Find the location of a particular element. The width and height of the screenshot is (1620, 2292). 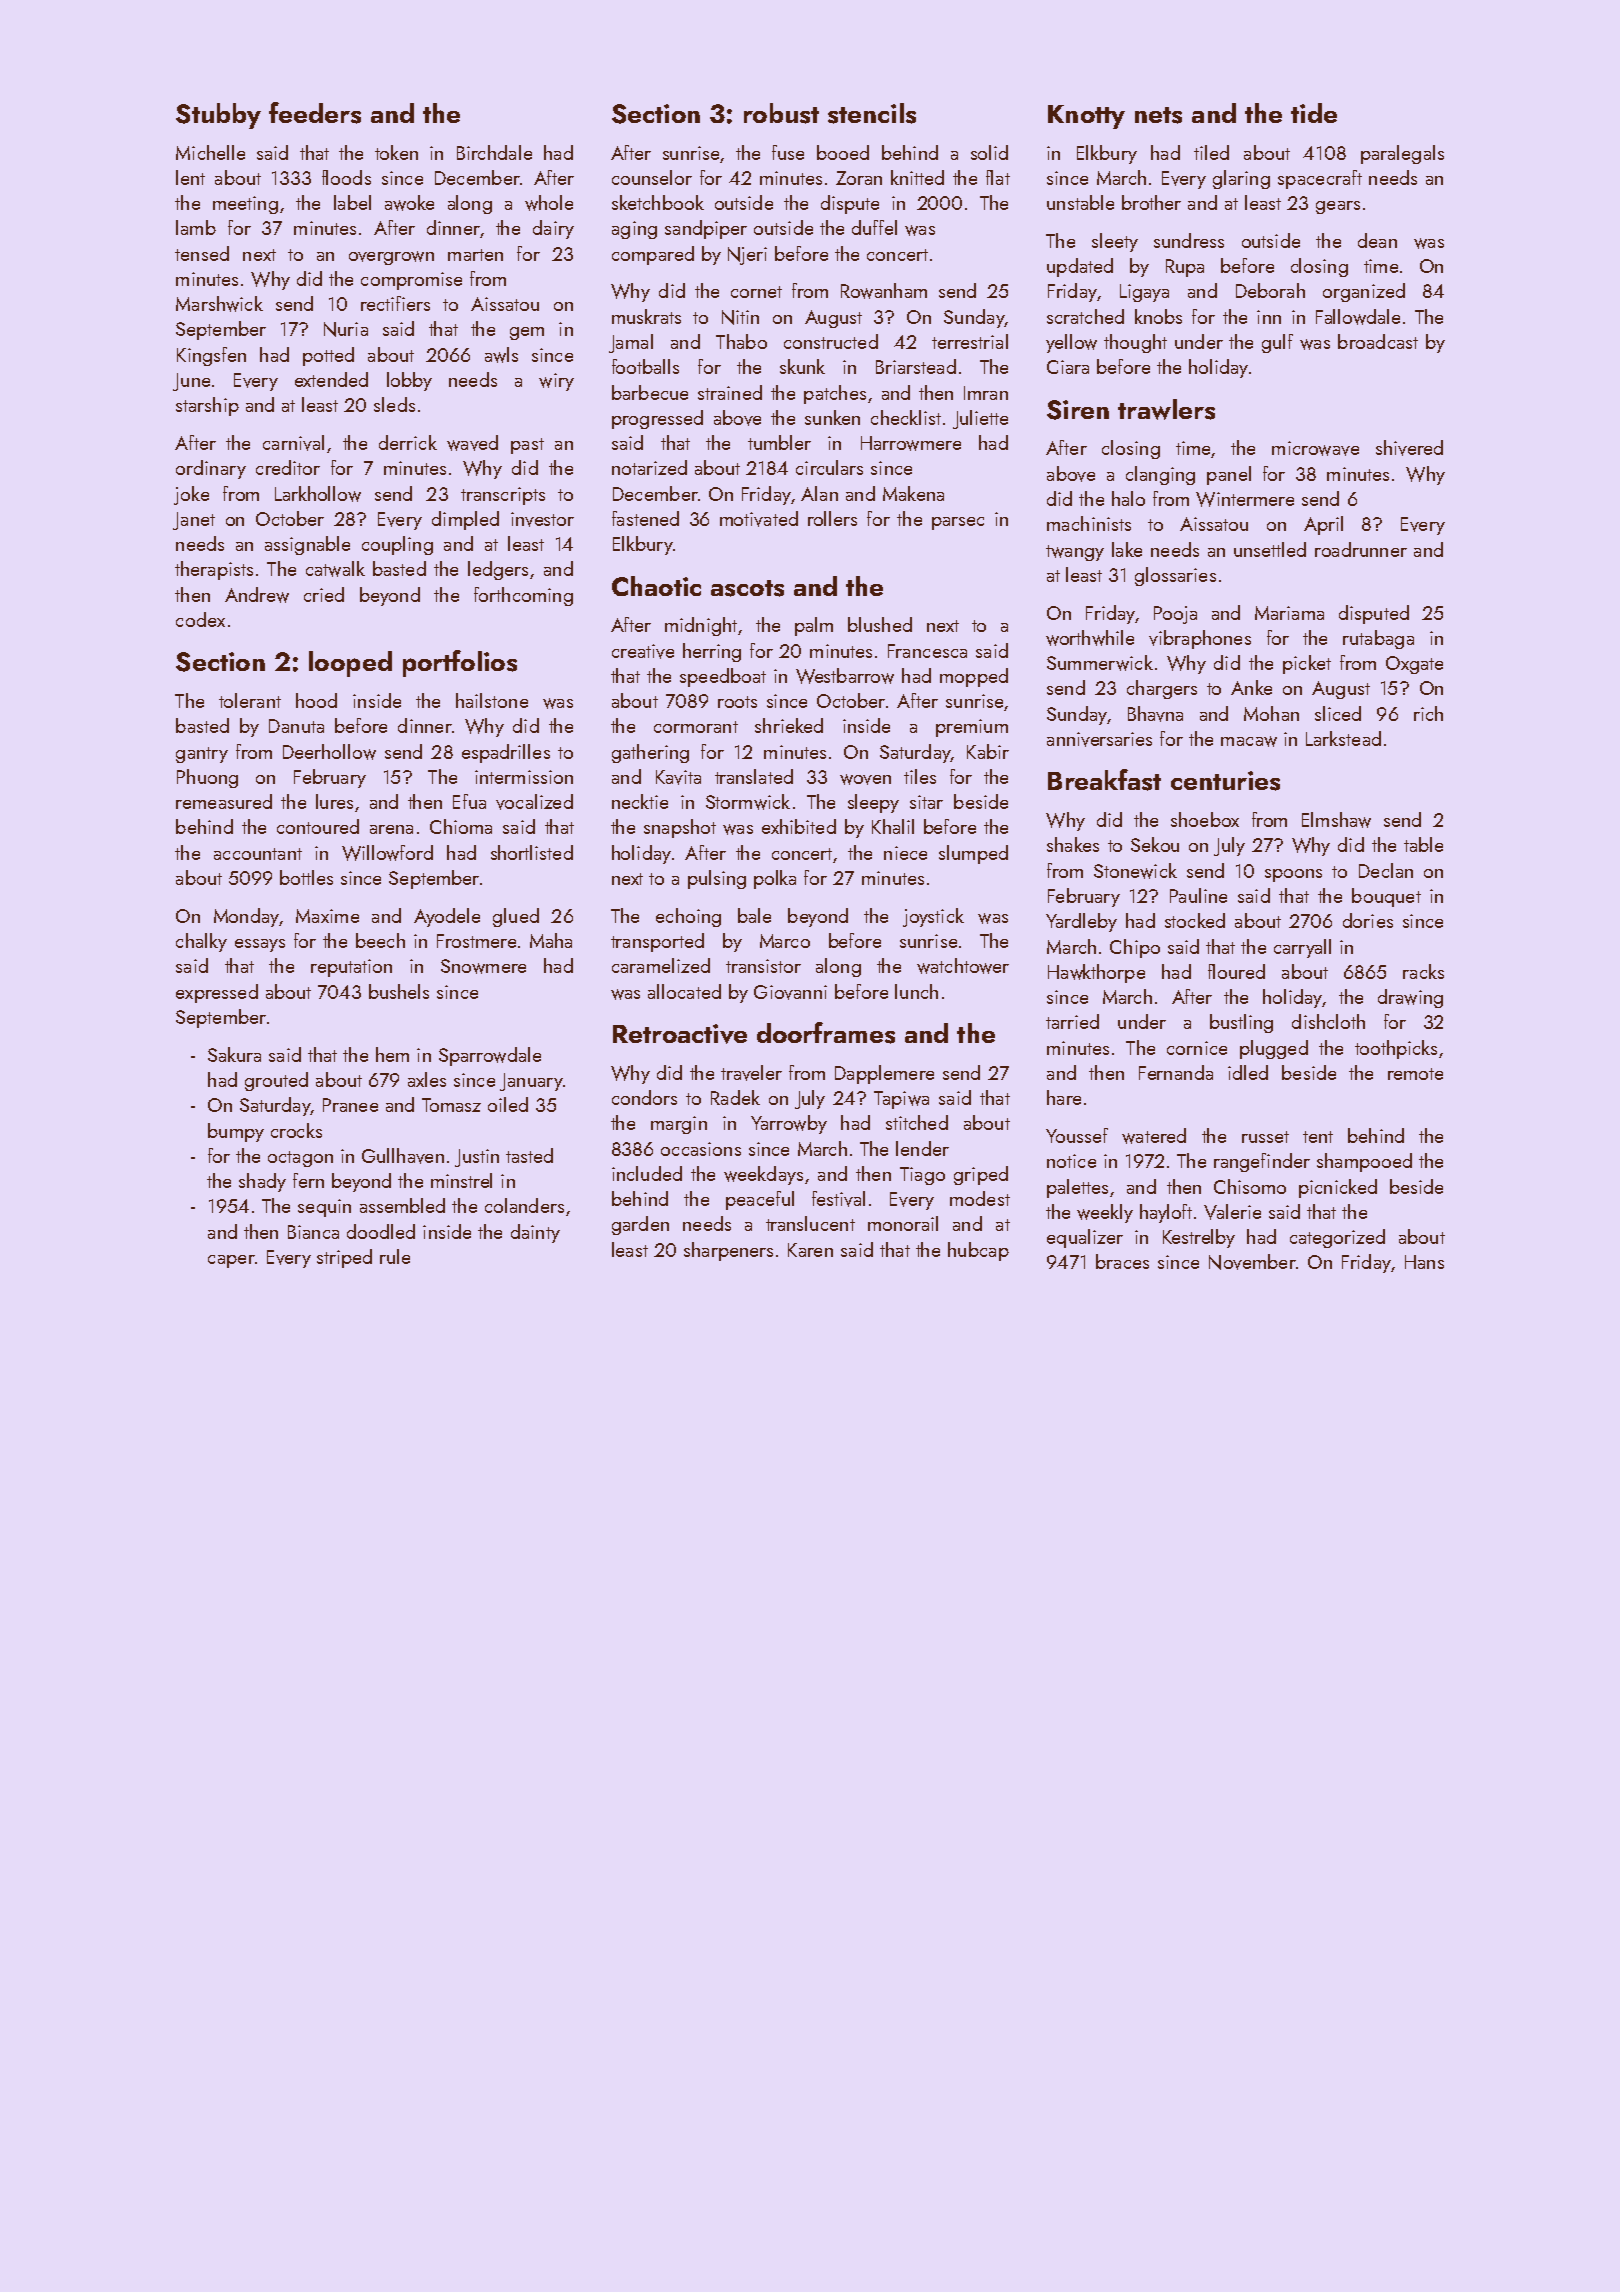

tide is located at coordinates (1314, 113).
